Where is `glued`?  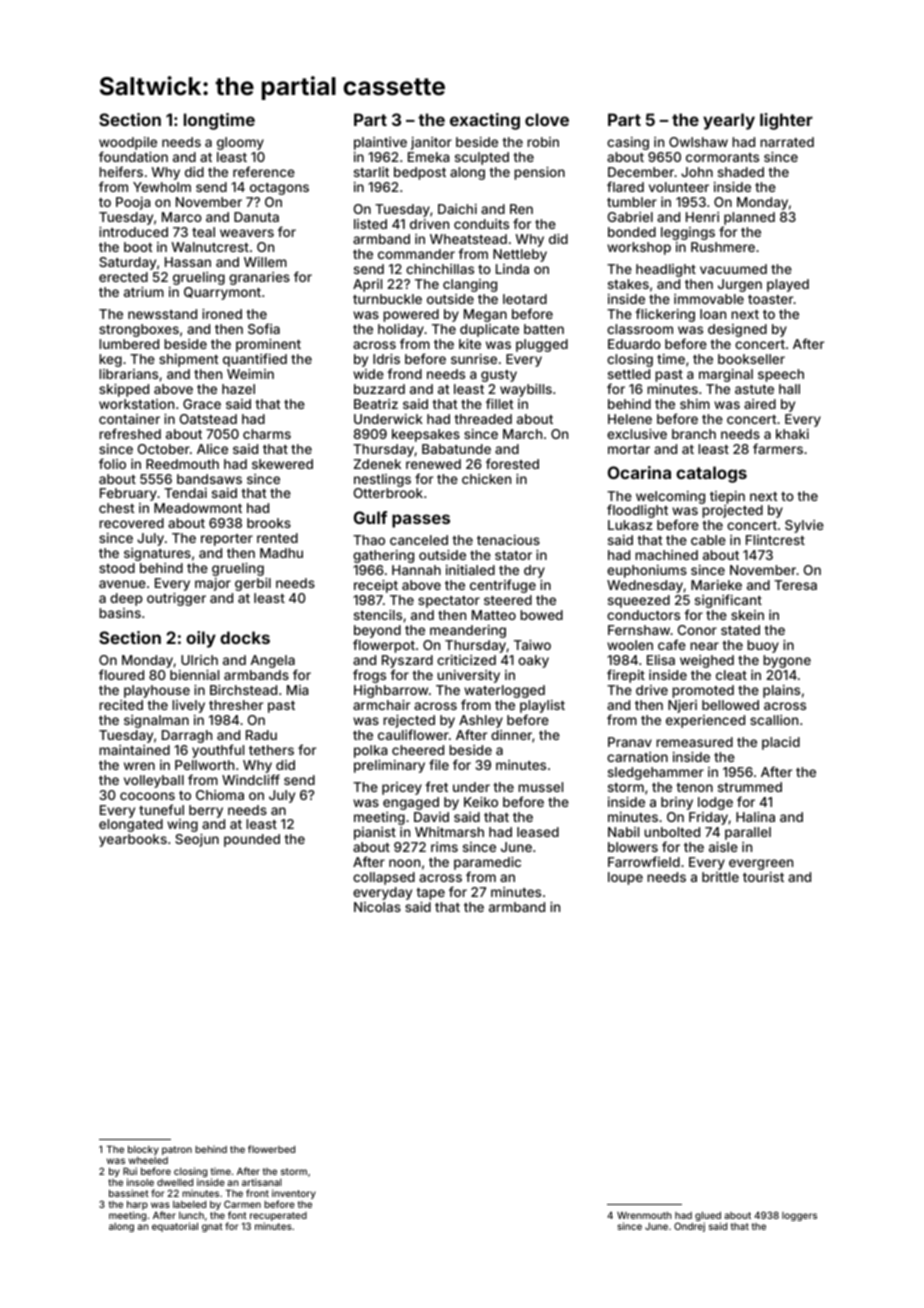 glued is located at coordinates (708, 1216).
